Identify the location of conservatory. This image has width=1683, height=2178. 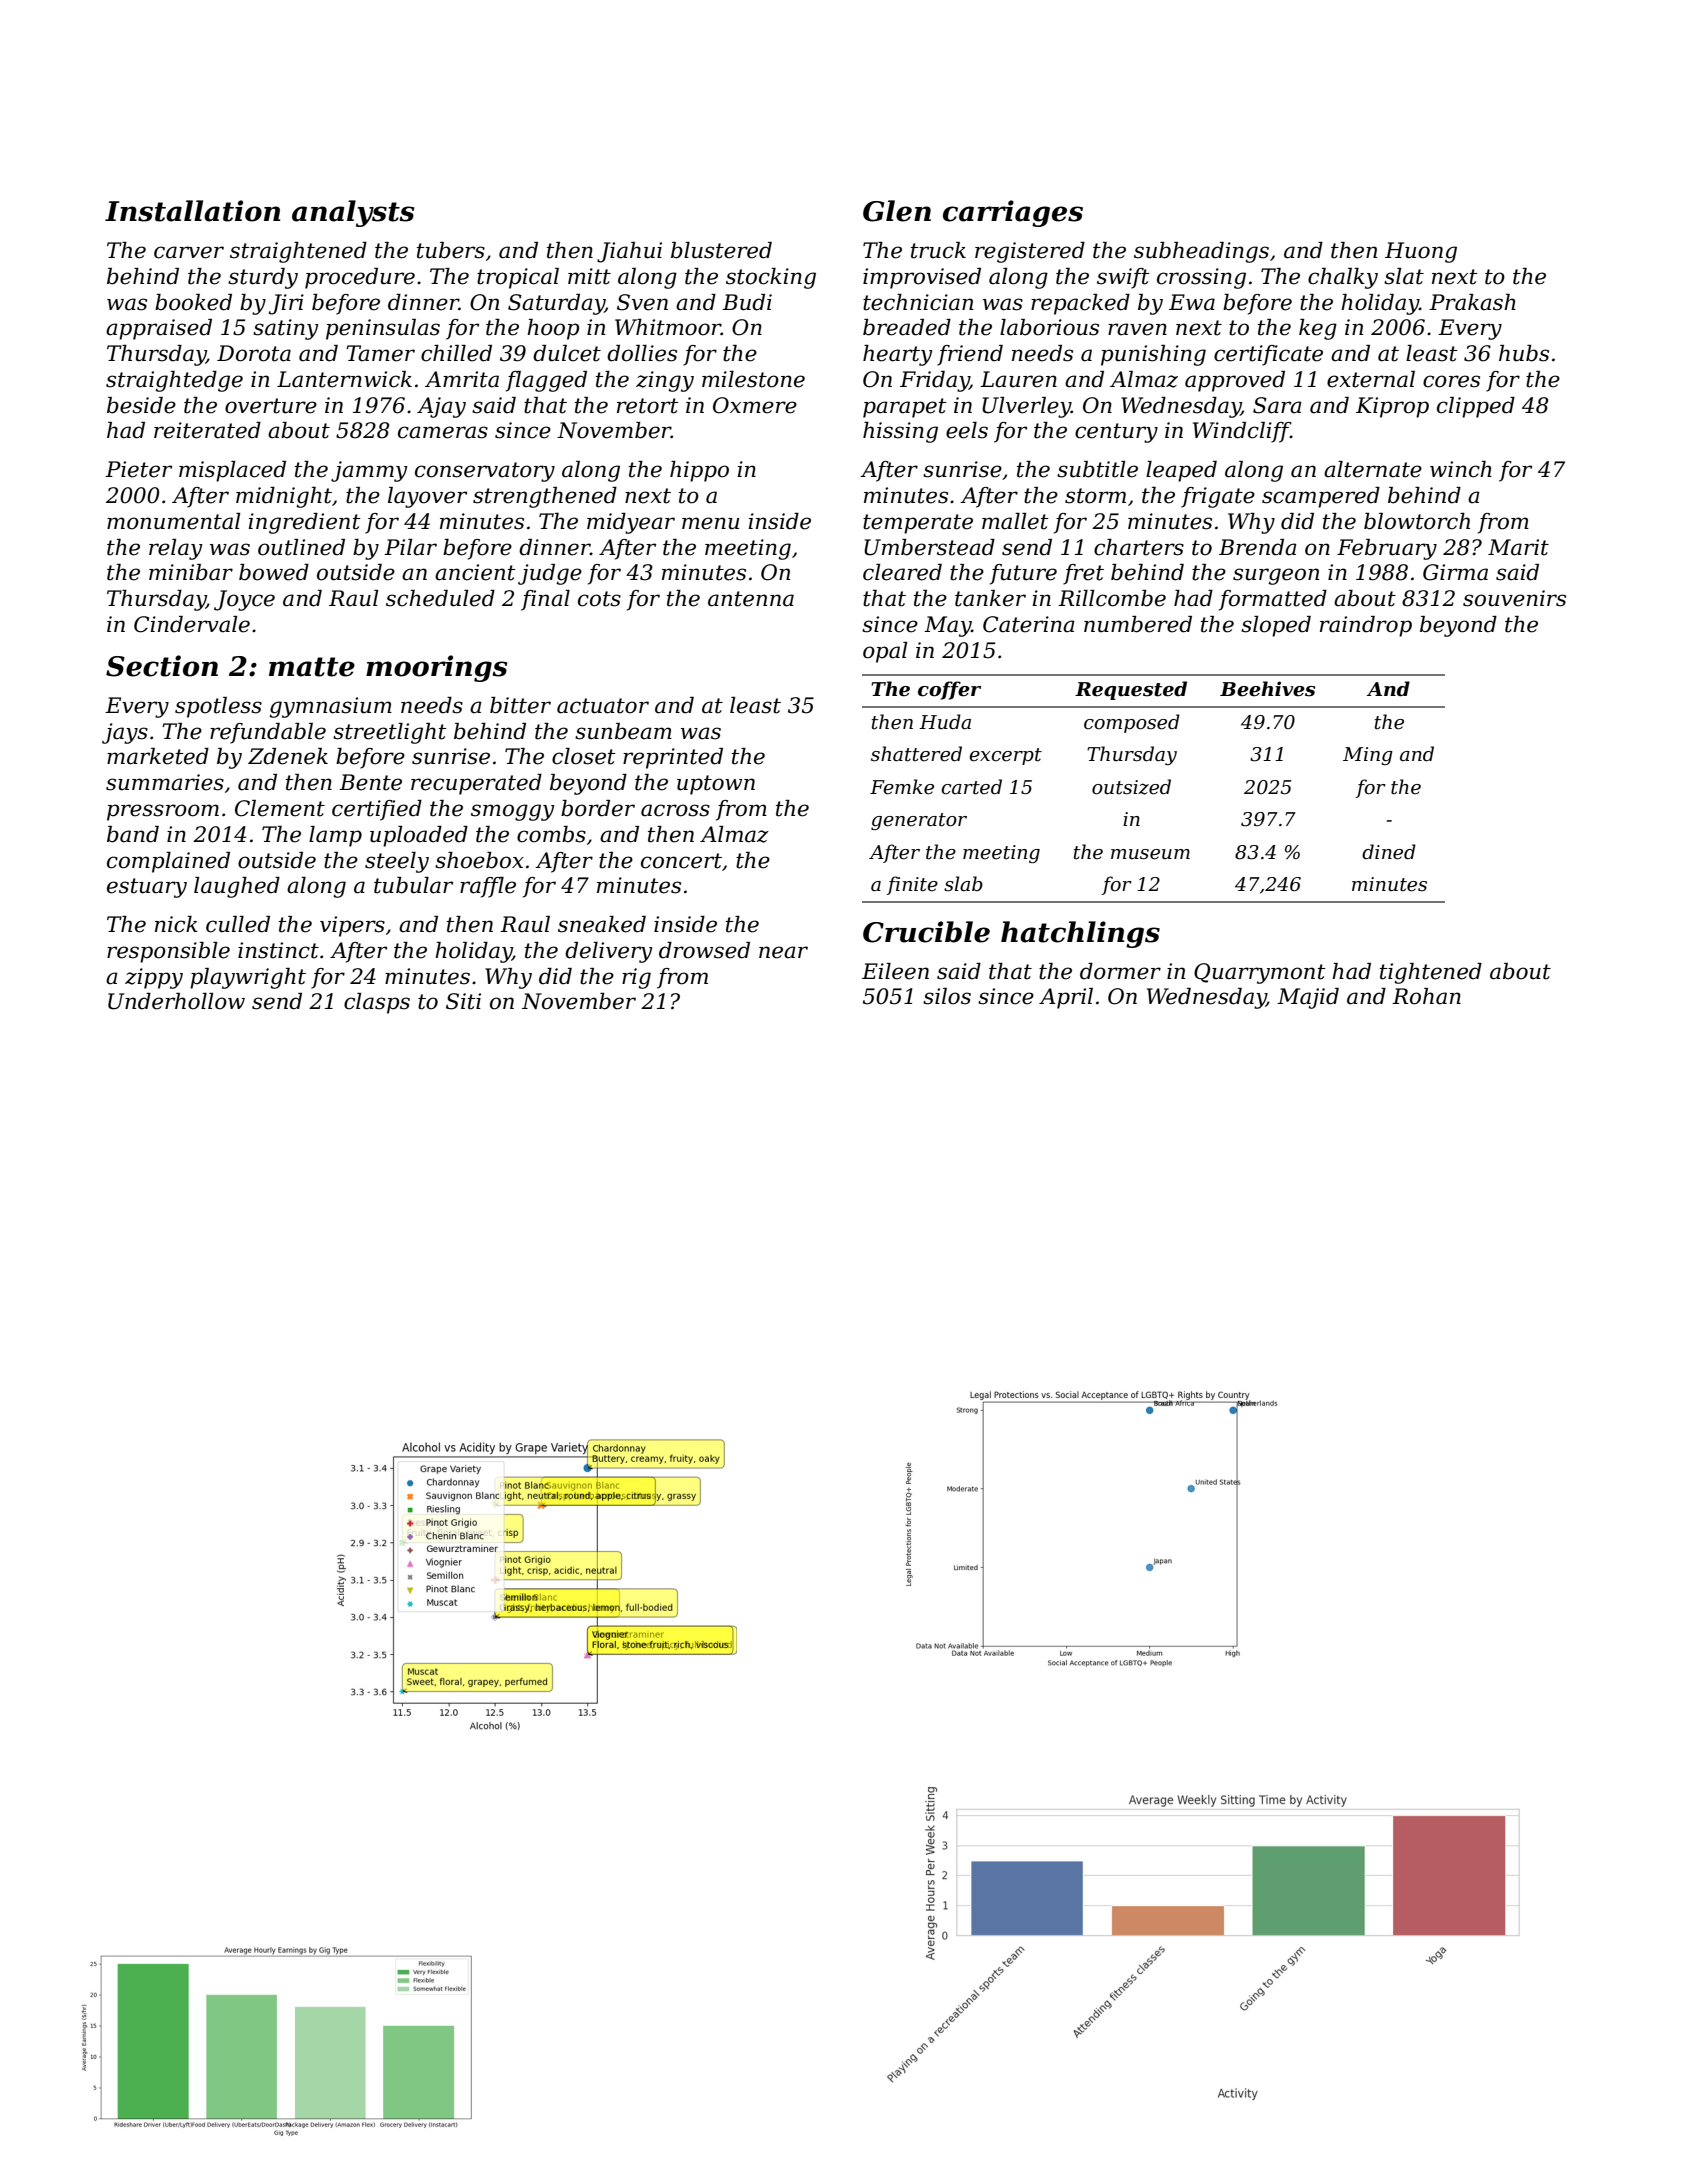
(485, 472).
